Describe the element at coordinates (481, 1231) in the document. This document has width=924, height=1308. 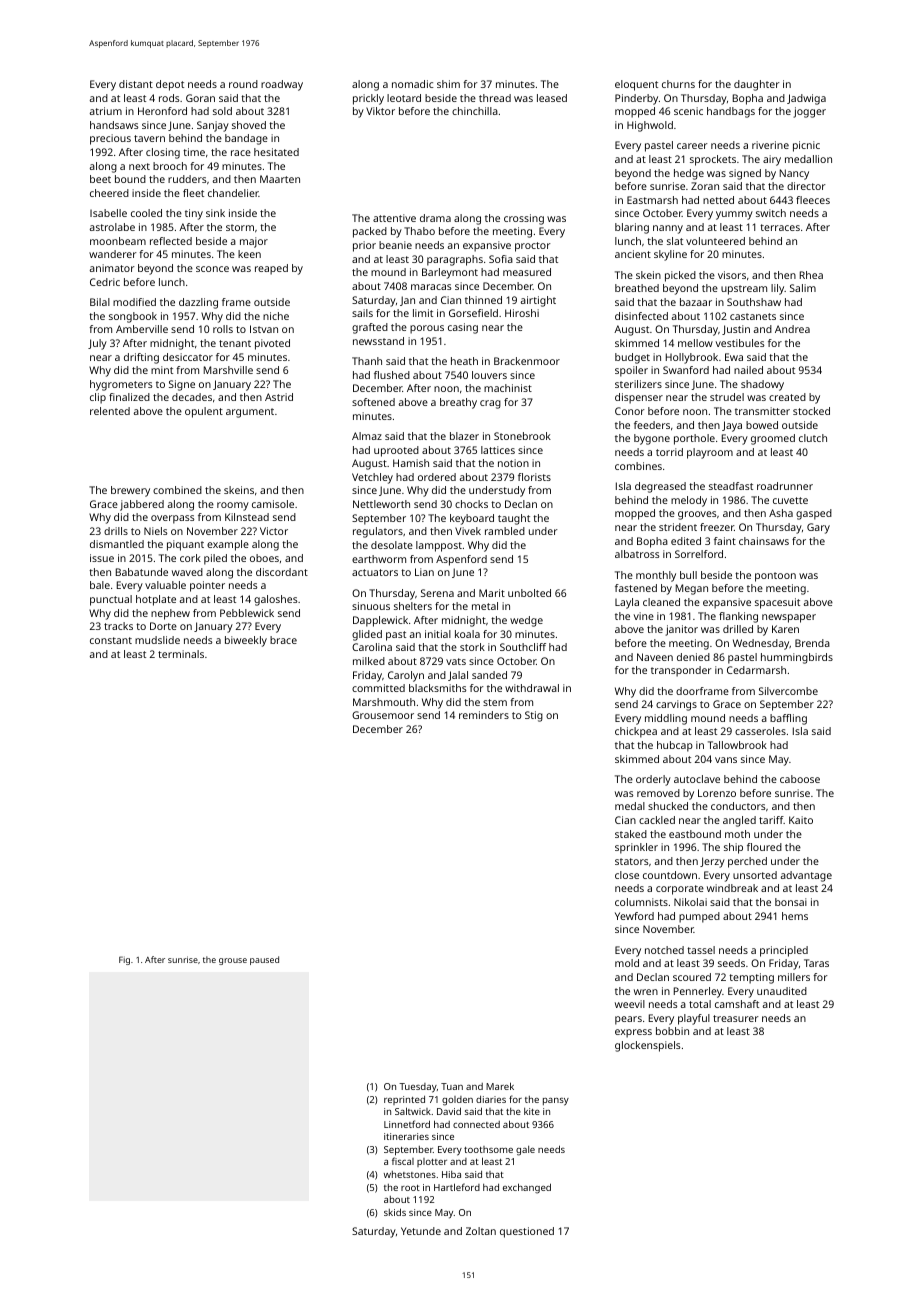
I see `Zoltan` at that location.
